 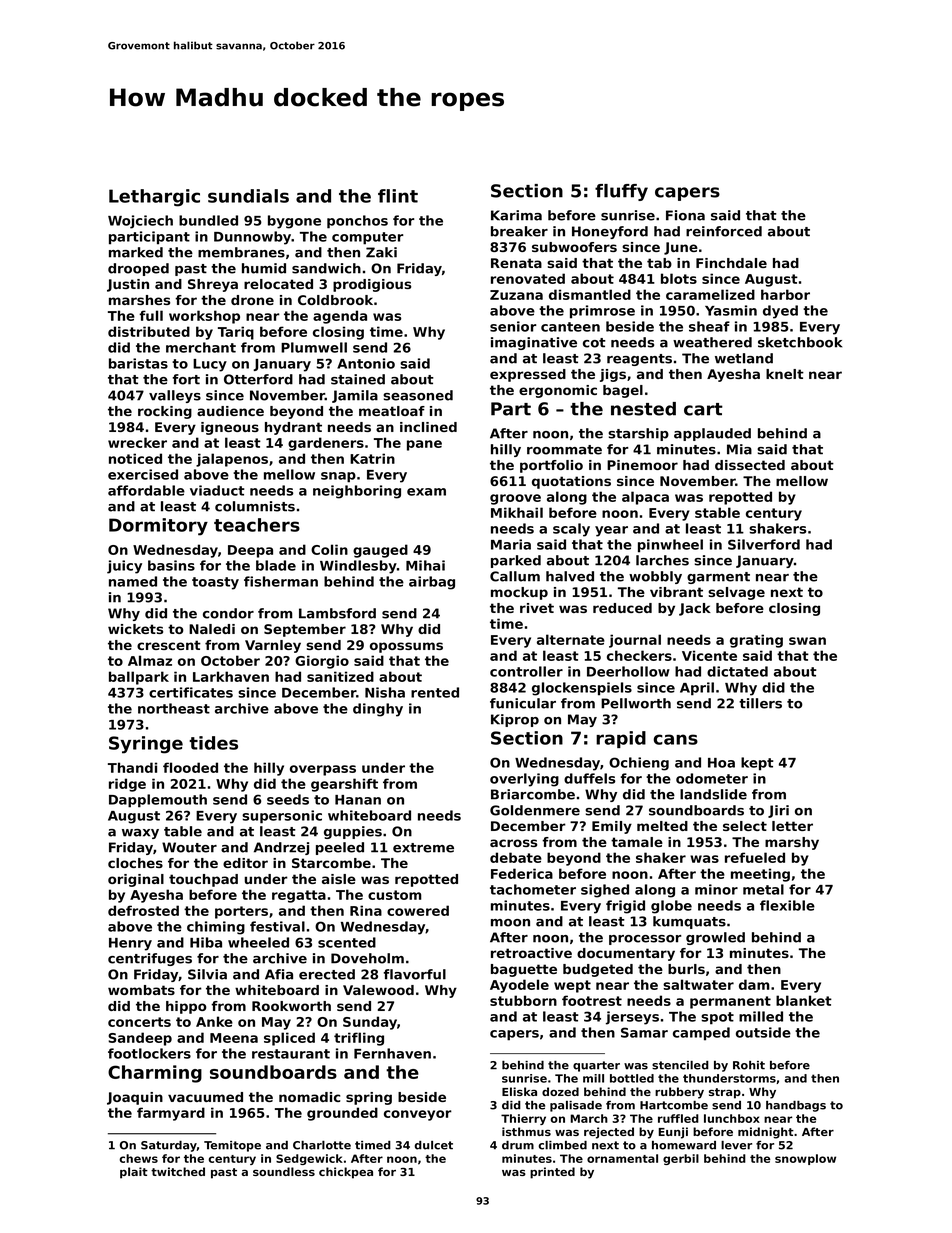 What do you see at coordinates (558, 391) in the screenshot?
I see `ergonomic` at bounding box center [558, 391].
